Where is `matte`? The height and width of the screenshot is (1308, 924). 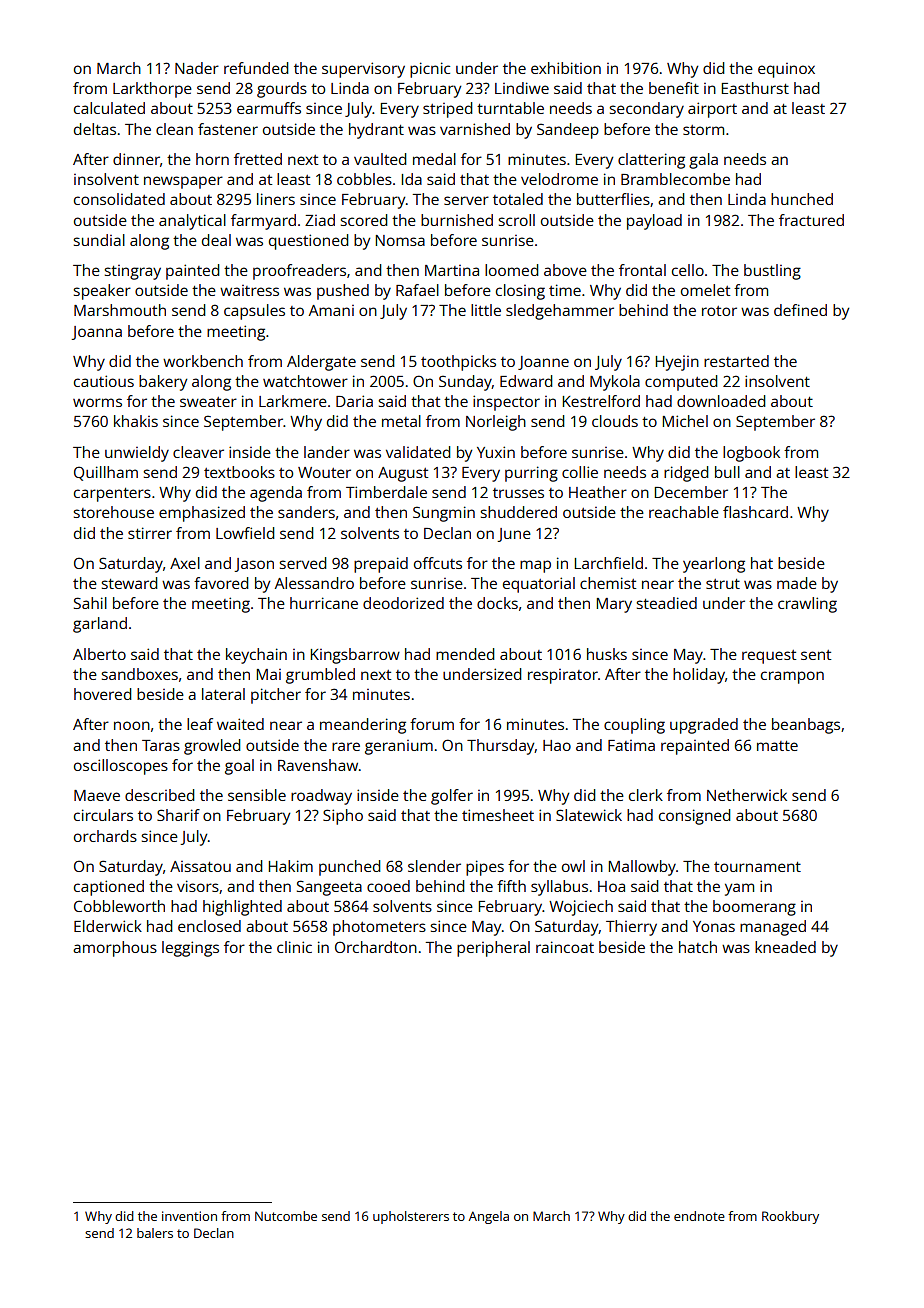
matte is located at coordinates (777, 746).
